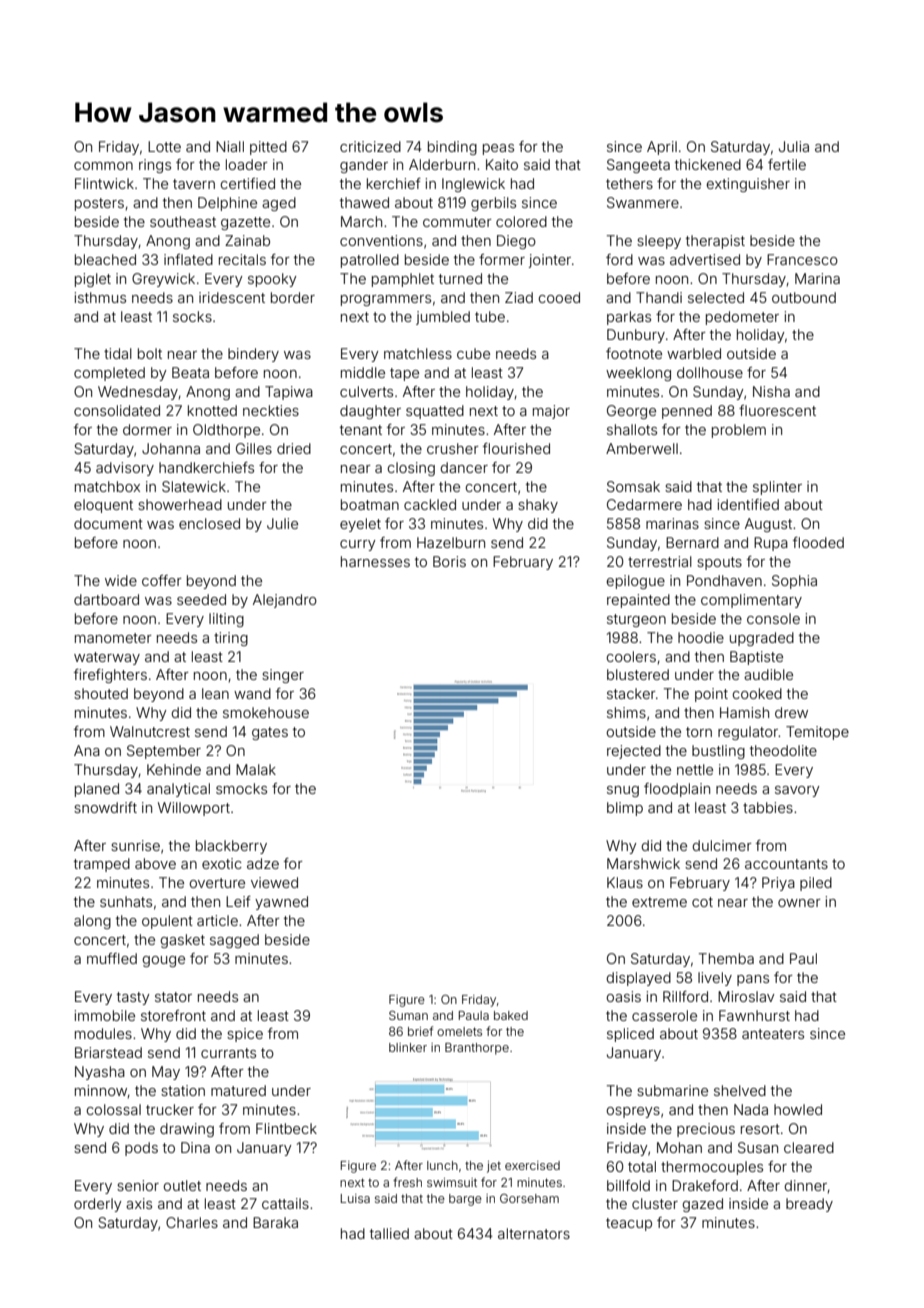 This page has height=1308, width=924. What do you see at coordinates (404, 374) in the page?
I see `tape` at bounding box center [404, 374].
